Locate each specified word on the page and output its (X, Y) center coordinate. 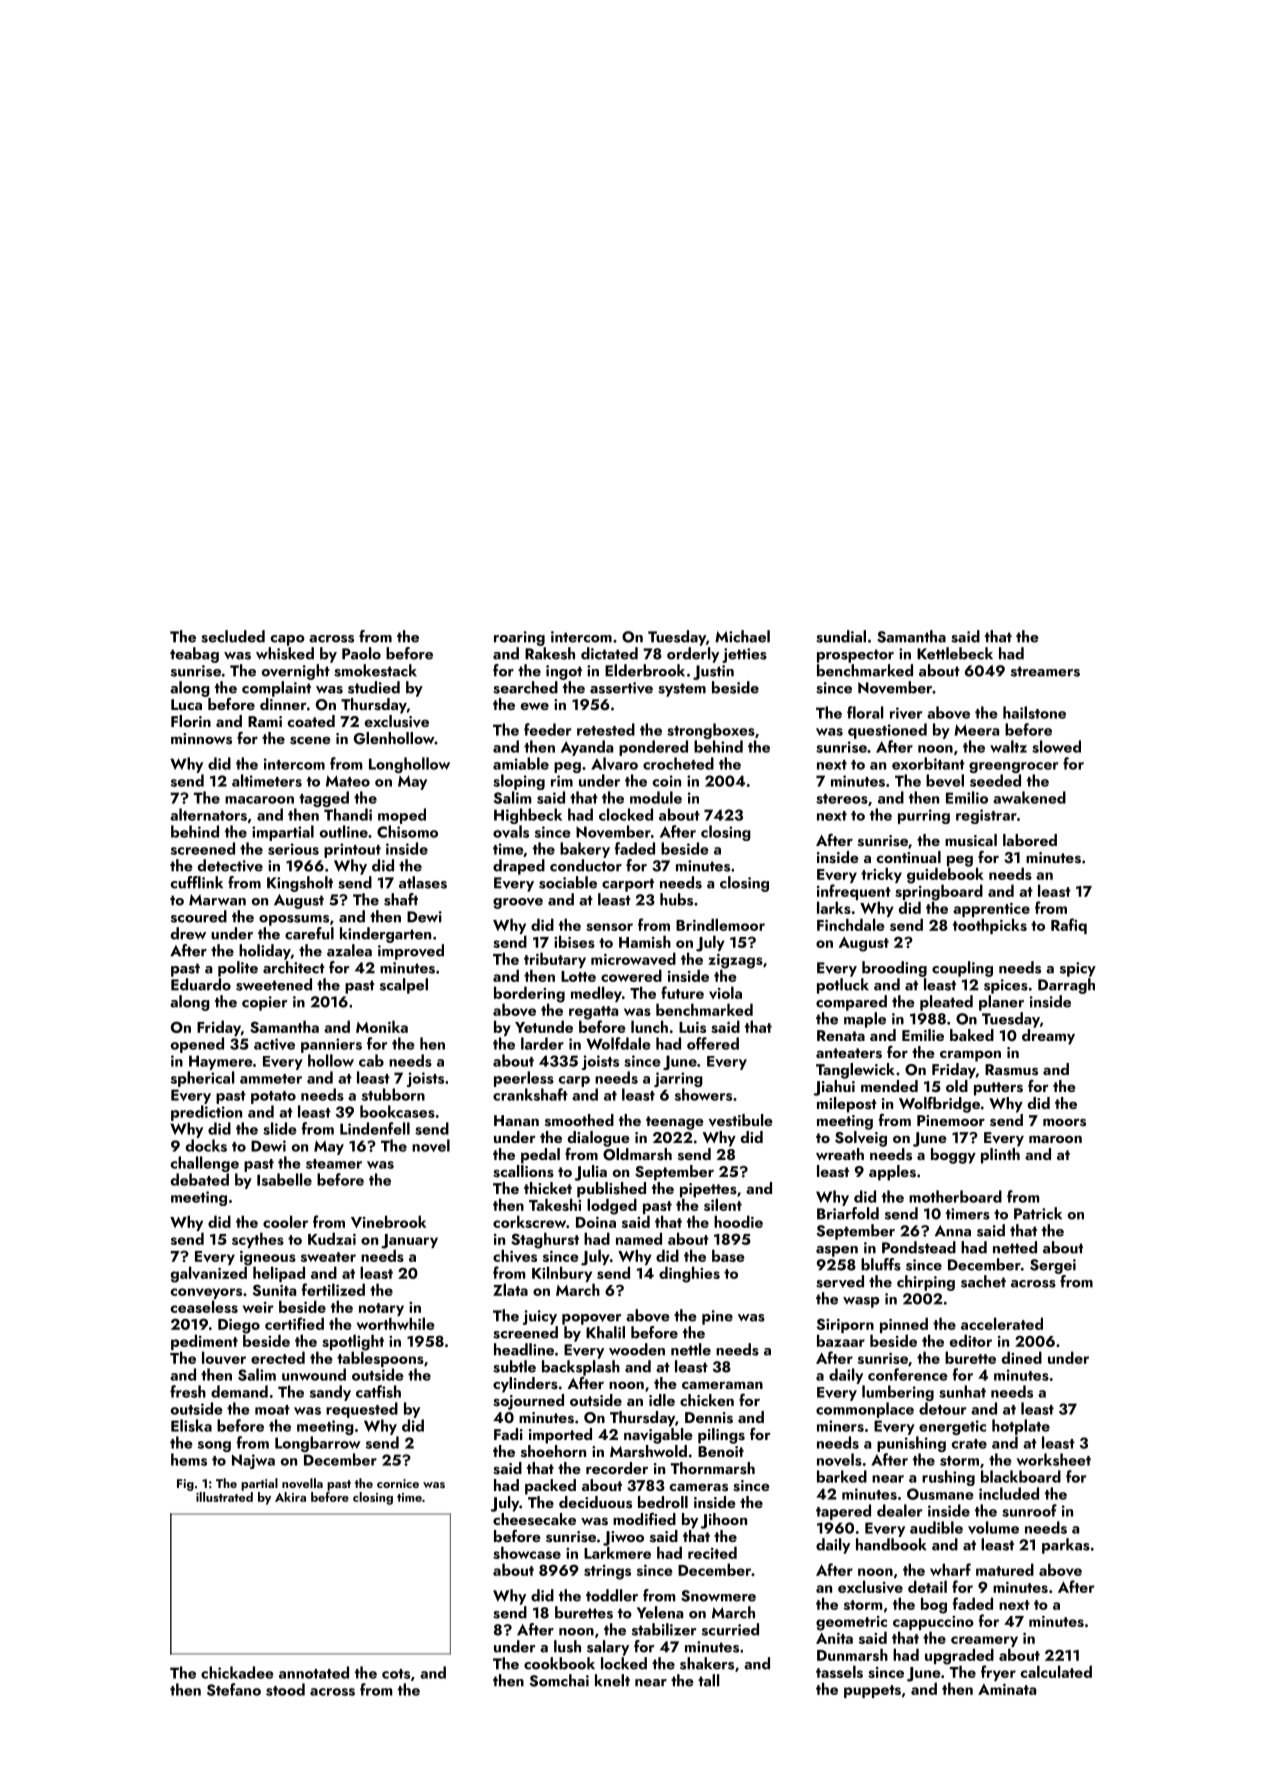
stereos (842, 799)
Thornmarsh (713, 1468)
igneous (268, 1258)
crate (969, 1444)
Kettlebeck (955, 653)
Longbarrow (318, 1444)
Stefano (234, 1689)
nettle (691, 1349)
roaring (519, 638)
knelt (612, 1680)
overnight (296, 672)
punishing (911, 1444)
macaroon (259, 800)
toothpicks (990, 926)
